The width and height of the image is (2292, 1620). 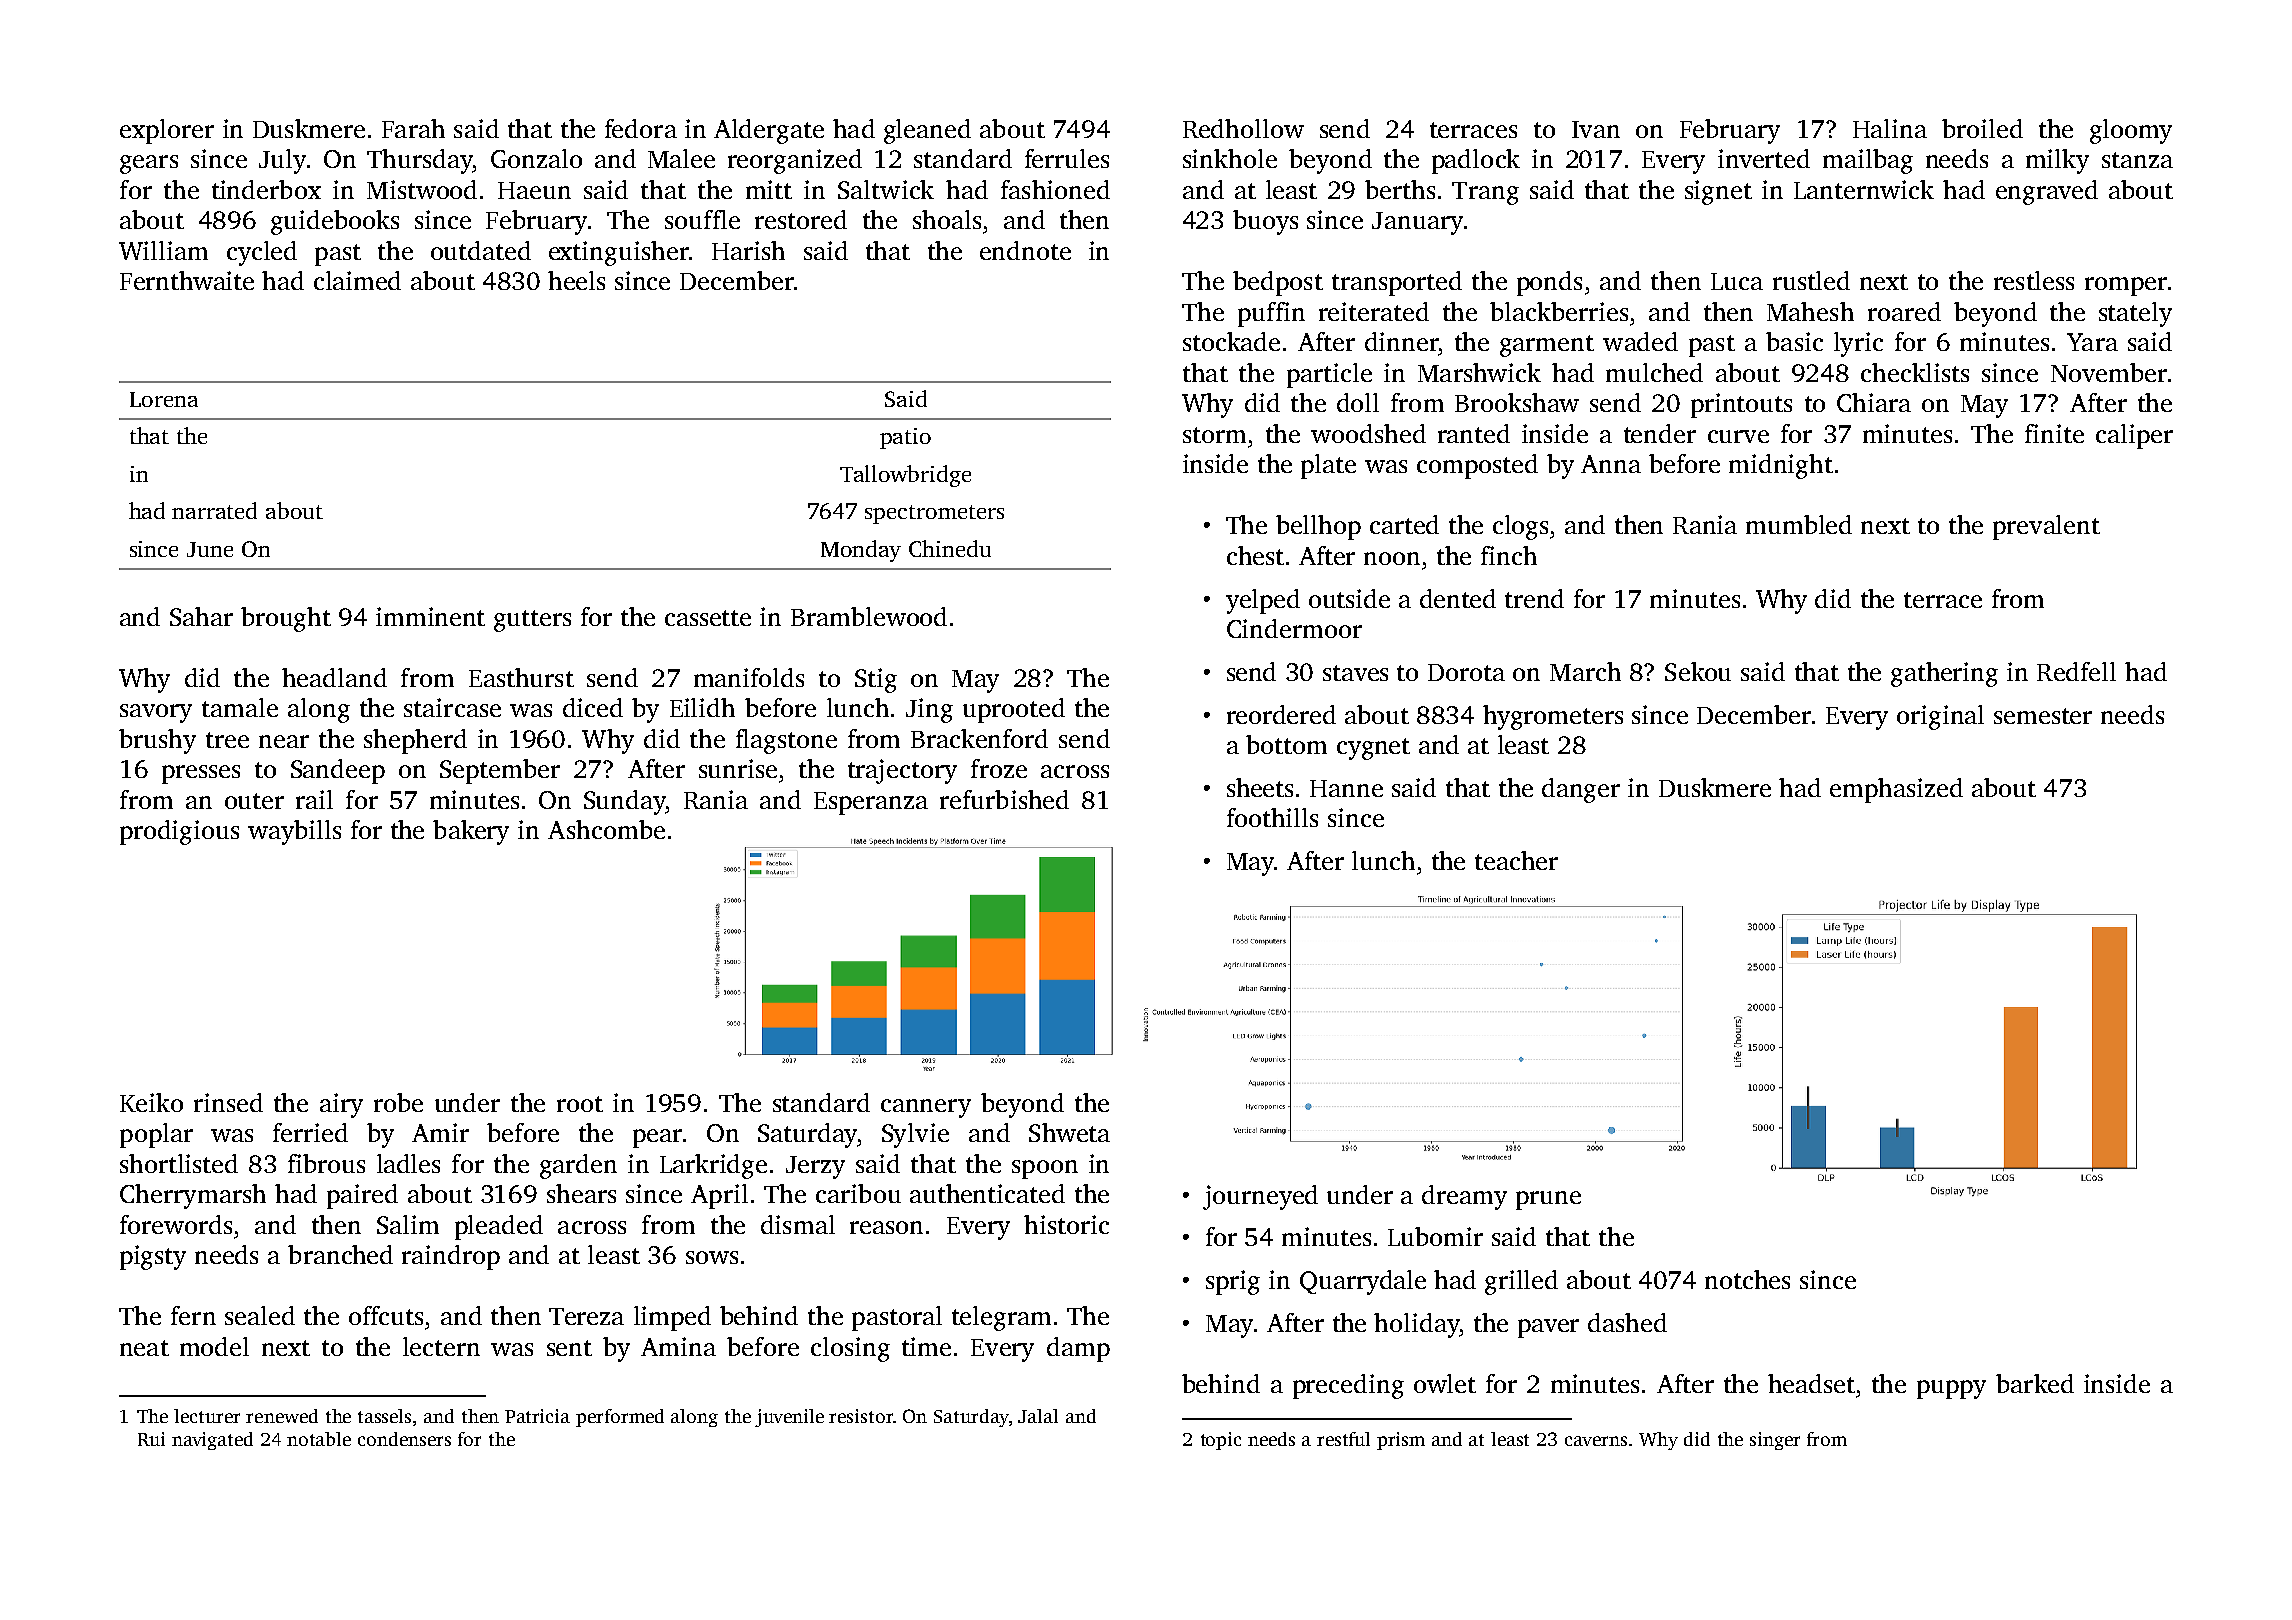 What do you see at coordinates (1038, 1416) in the image?
I see `Jalal` at bounding box center [1038, 1416].
